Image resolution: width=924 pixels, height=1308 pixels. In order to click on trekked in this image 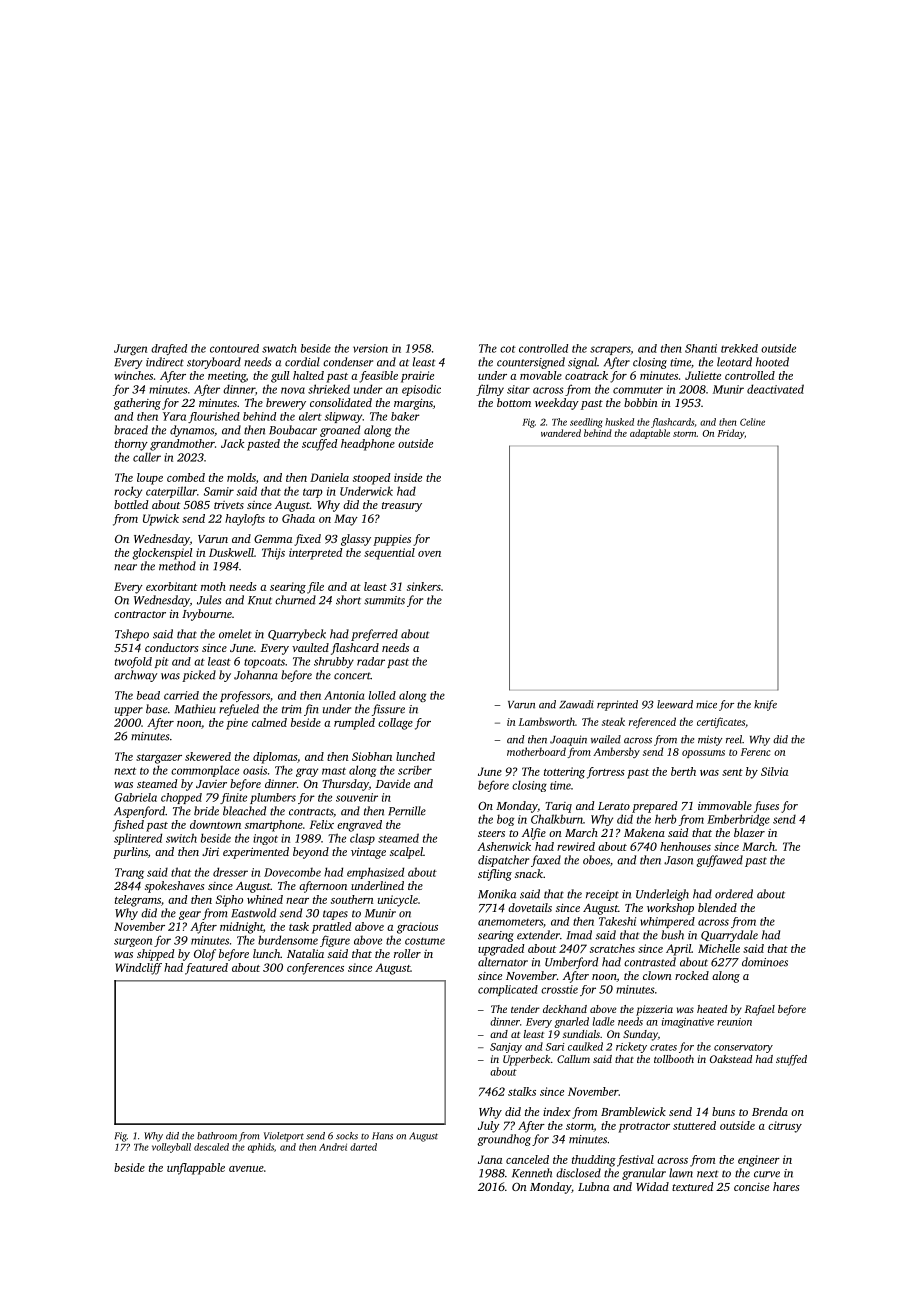, I will do `click(739, 348)`.
